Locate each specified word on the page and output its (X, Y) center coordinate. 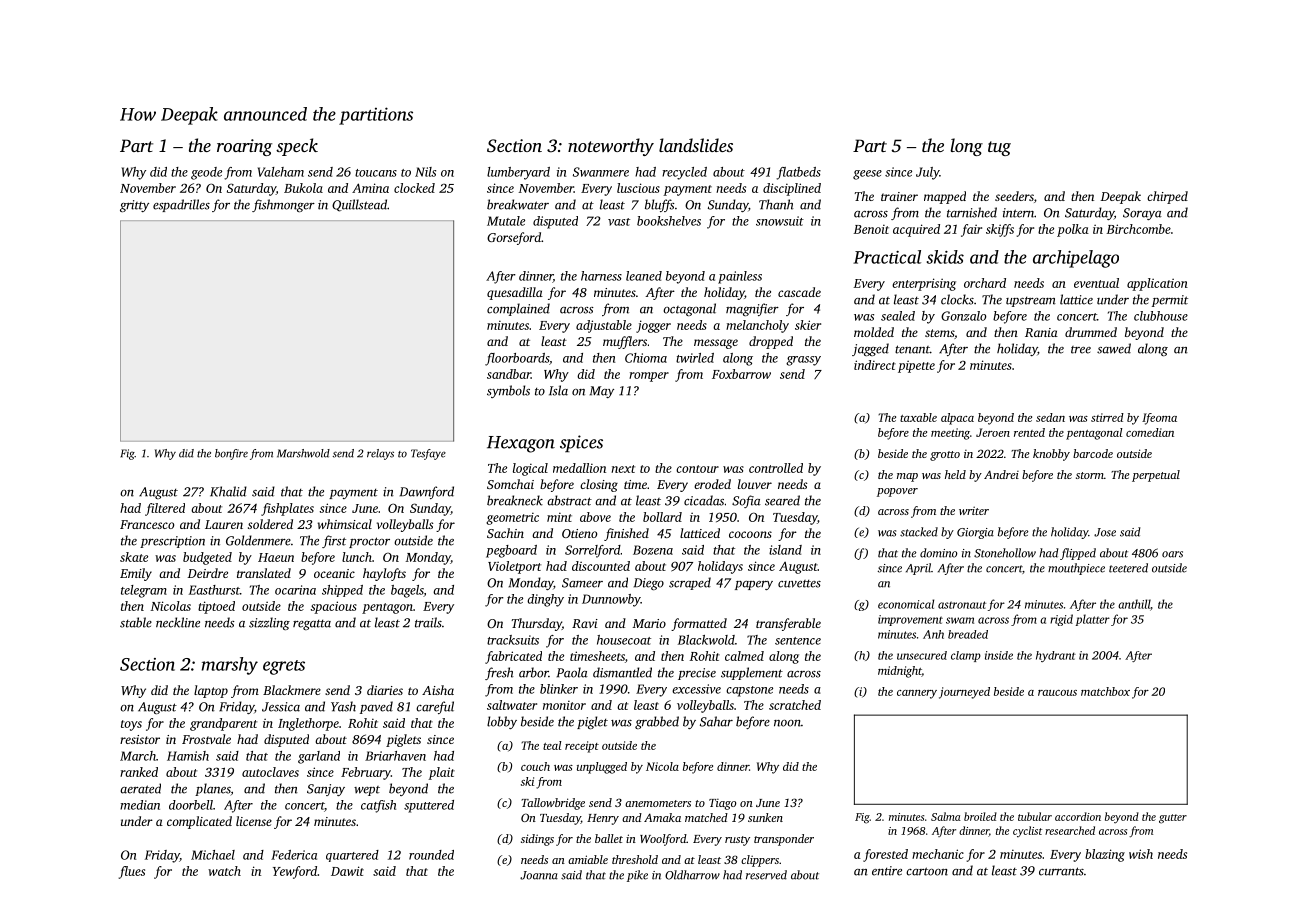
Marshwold (303, 453)
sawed (1114, 348)
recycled (684, 173)
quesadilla (515, 293)
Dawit (347, 871)
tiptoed (216, 607)
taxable (918, 417)
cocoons (750, 534)
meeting (950, 434)
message (716, 344)
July (927, 173)
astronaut (962, 605)
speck (297, 147)
